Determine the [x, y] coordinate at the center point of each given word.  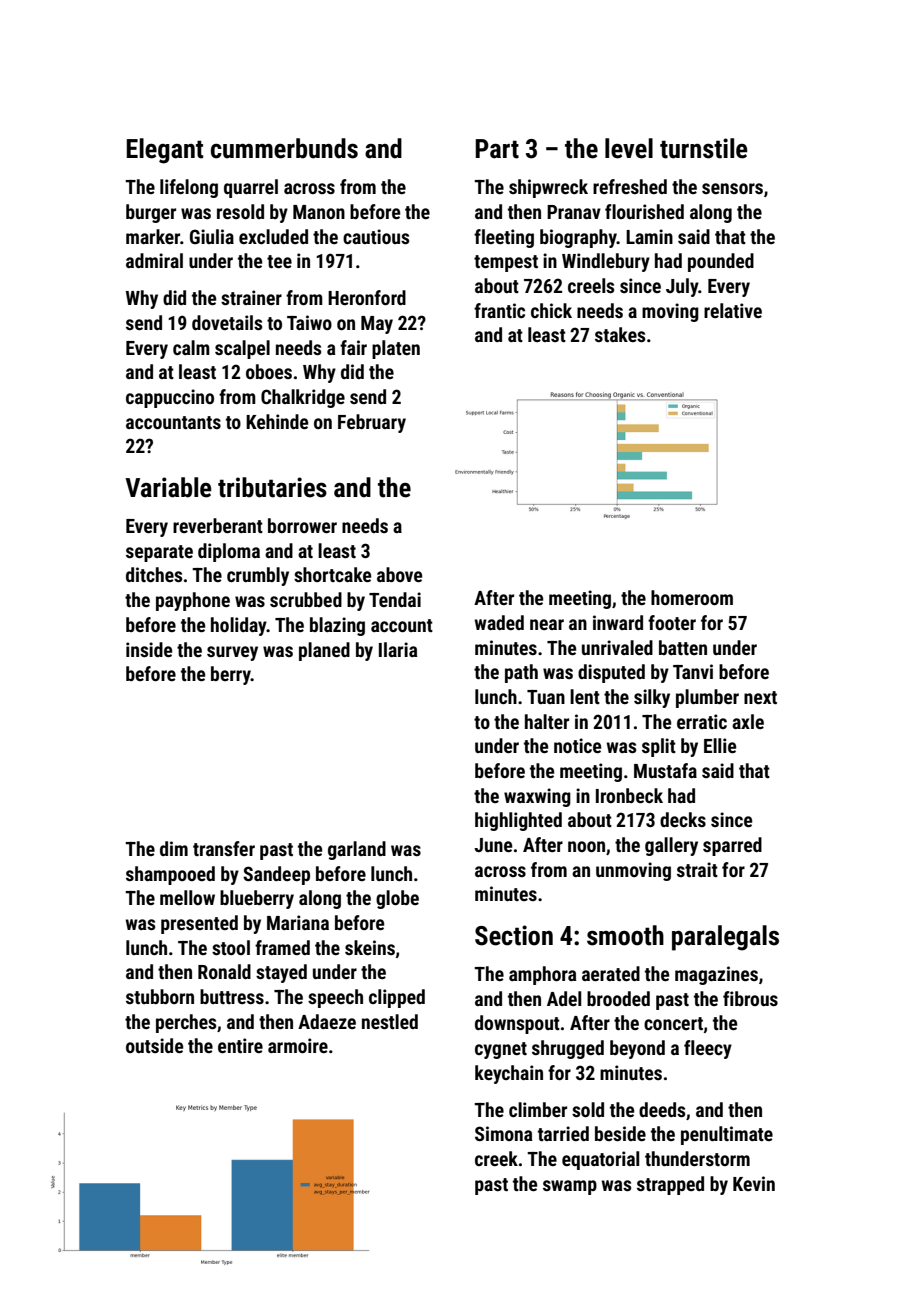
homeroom [692, 597]
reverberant [218, 525]
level [629, 148]
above [399, 574]
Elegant [164, 151]
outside [154, 1045]
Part [497, 149]
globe [397, 899]
